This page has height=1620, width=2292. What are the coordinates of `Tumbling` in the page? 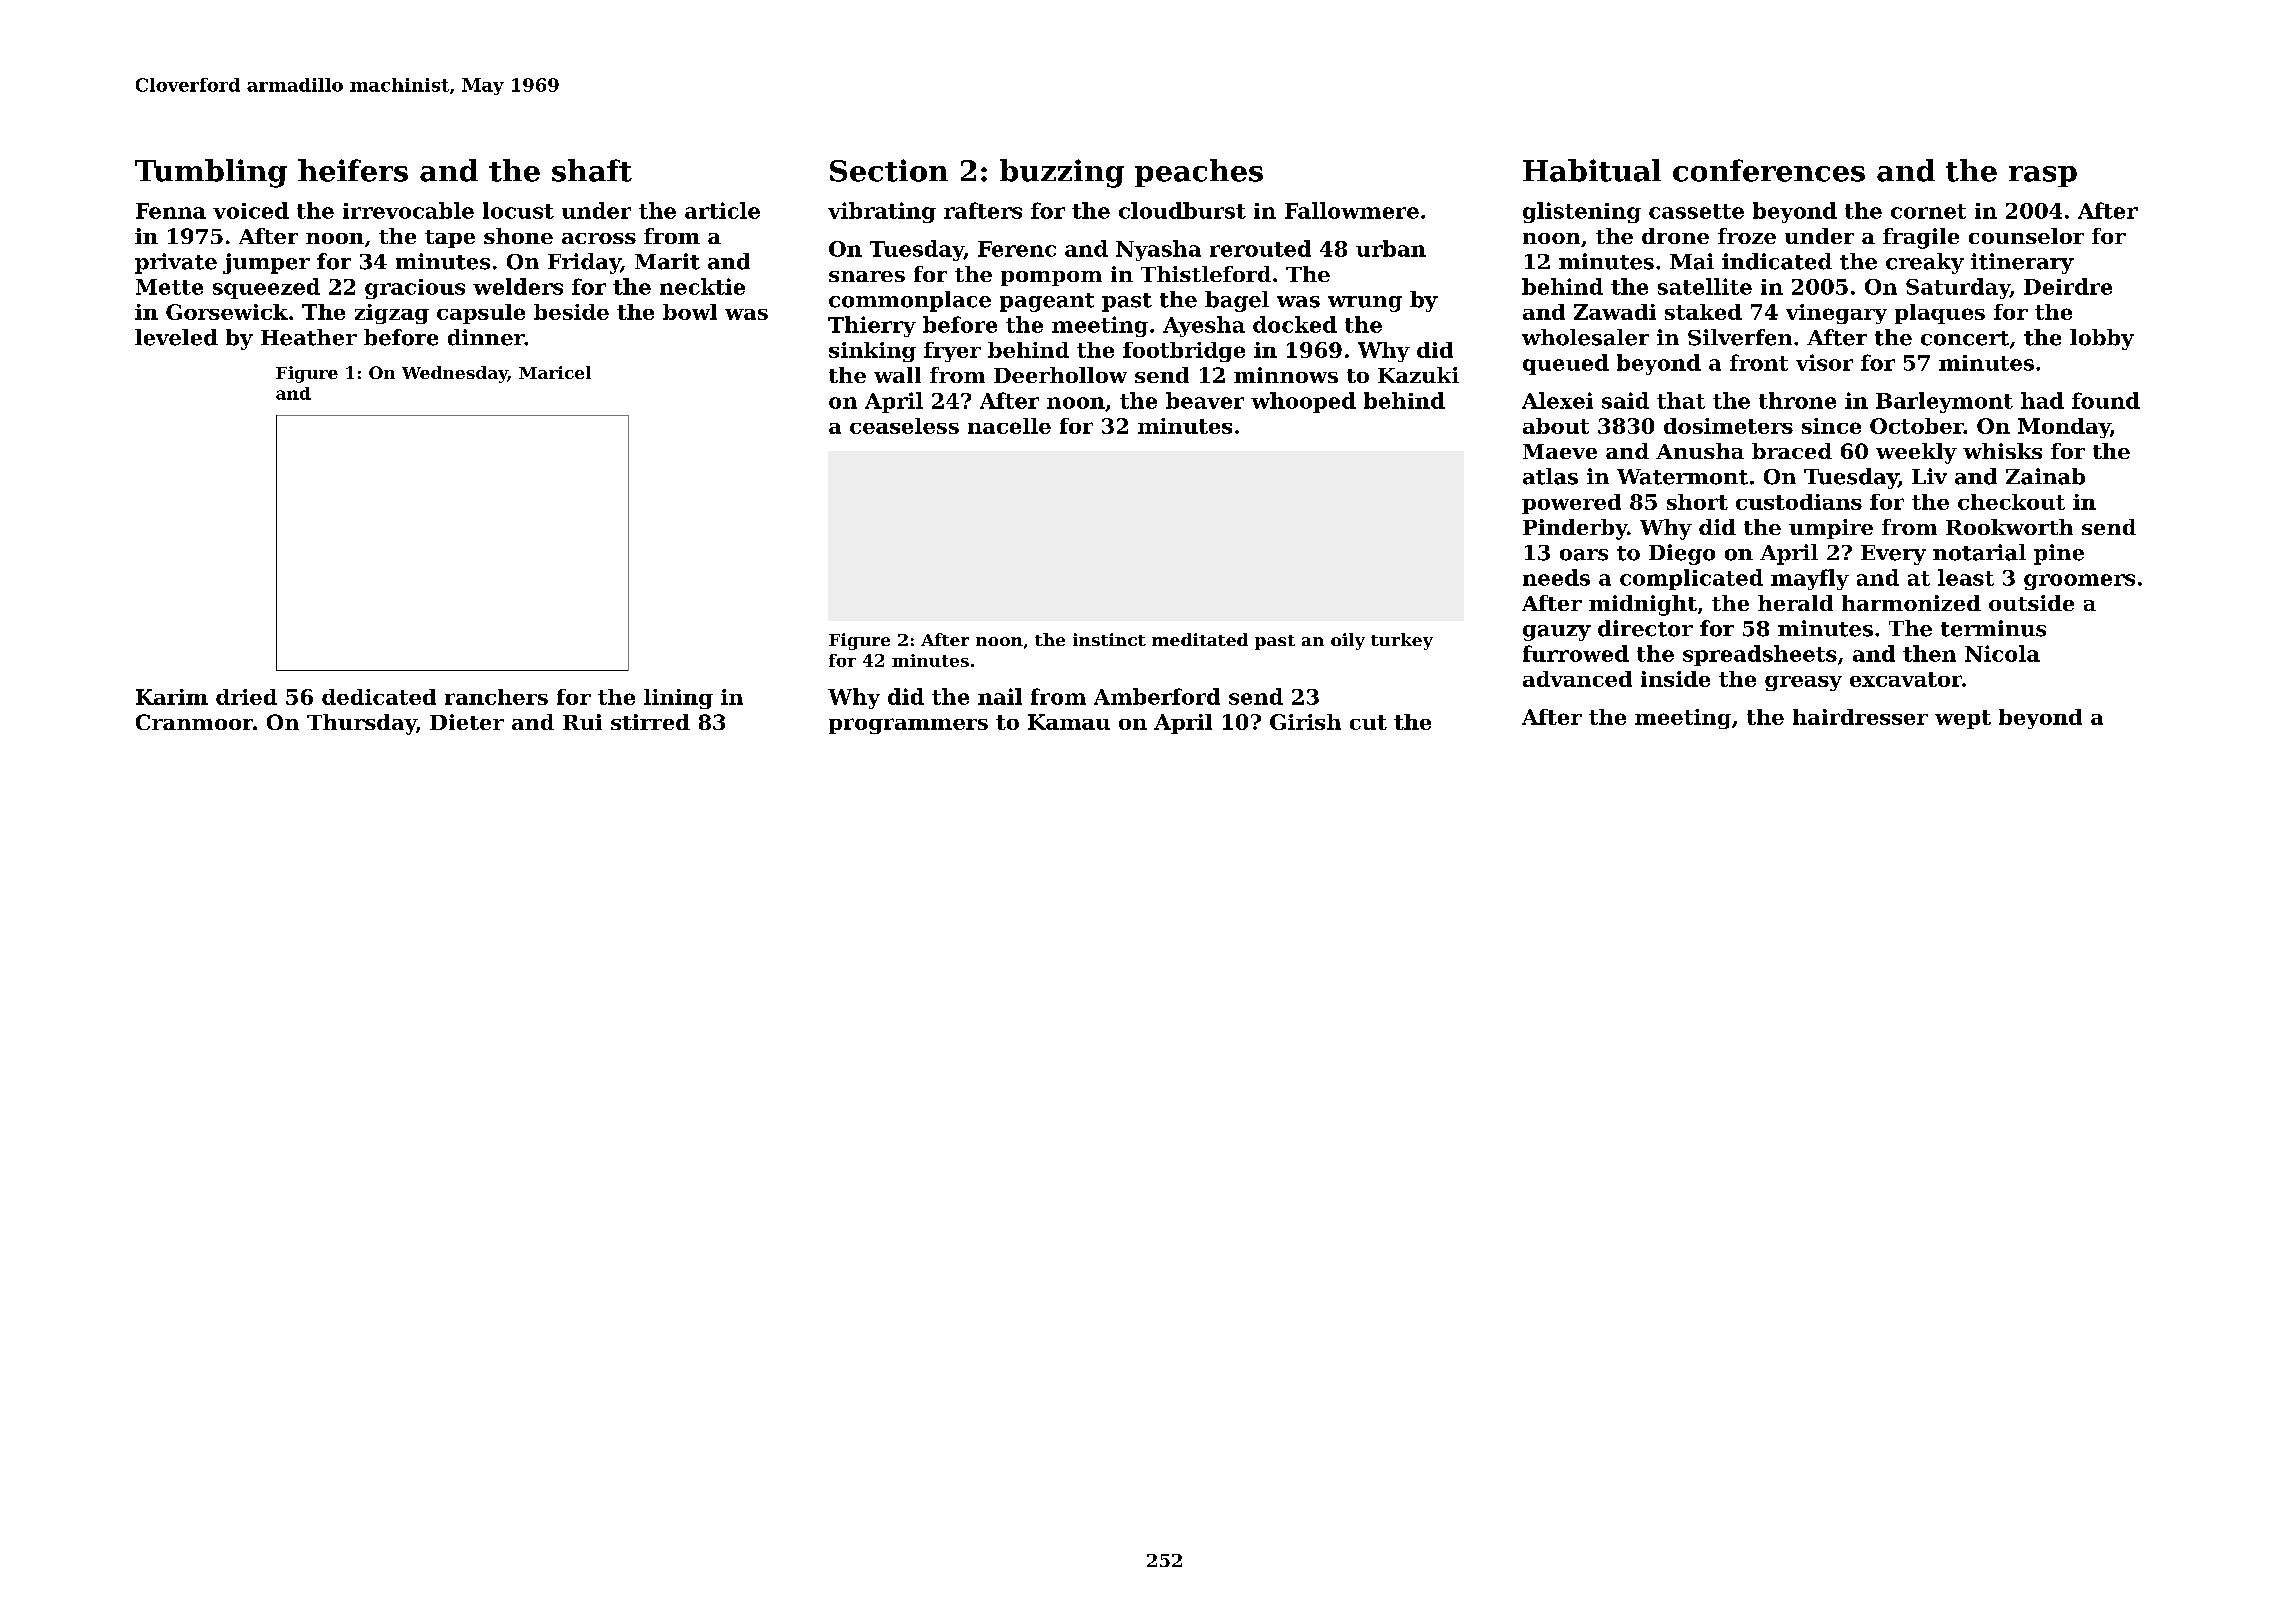 It's located at (211, 173).
